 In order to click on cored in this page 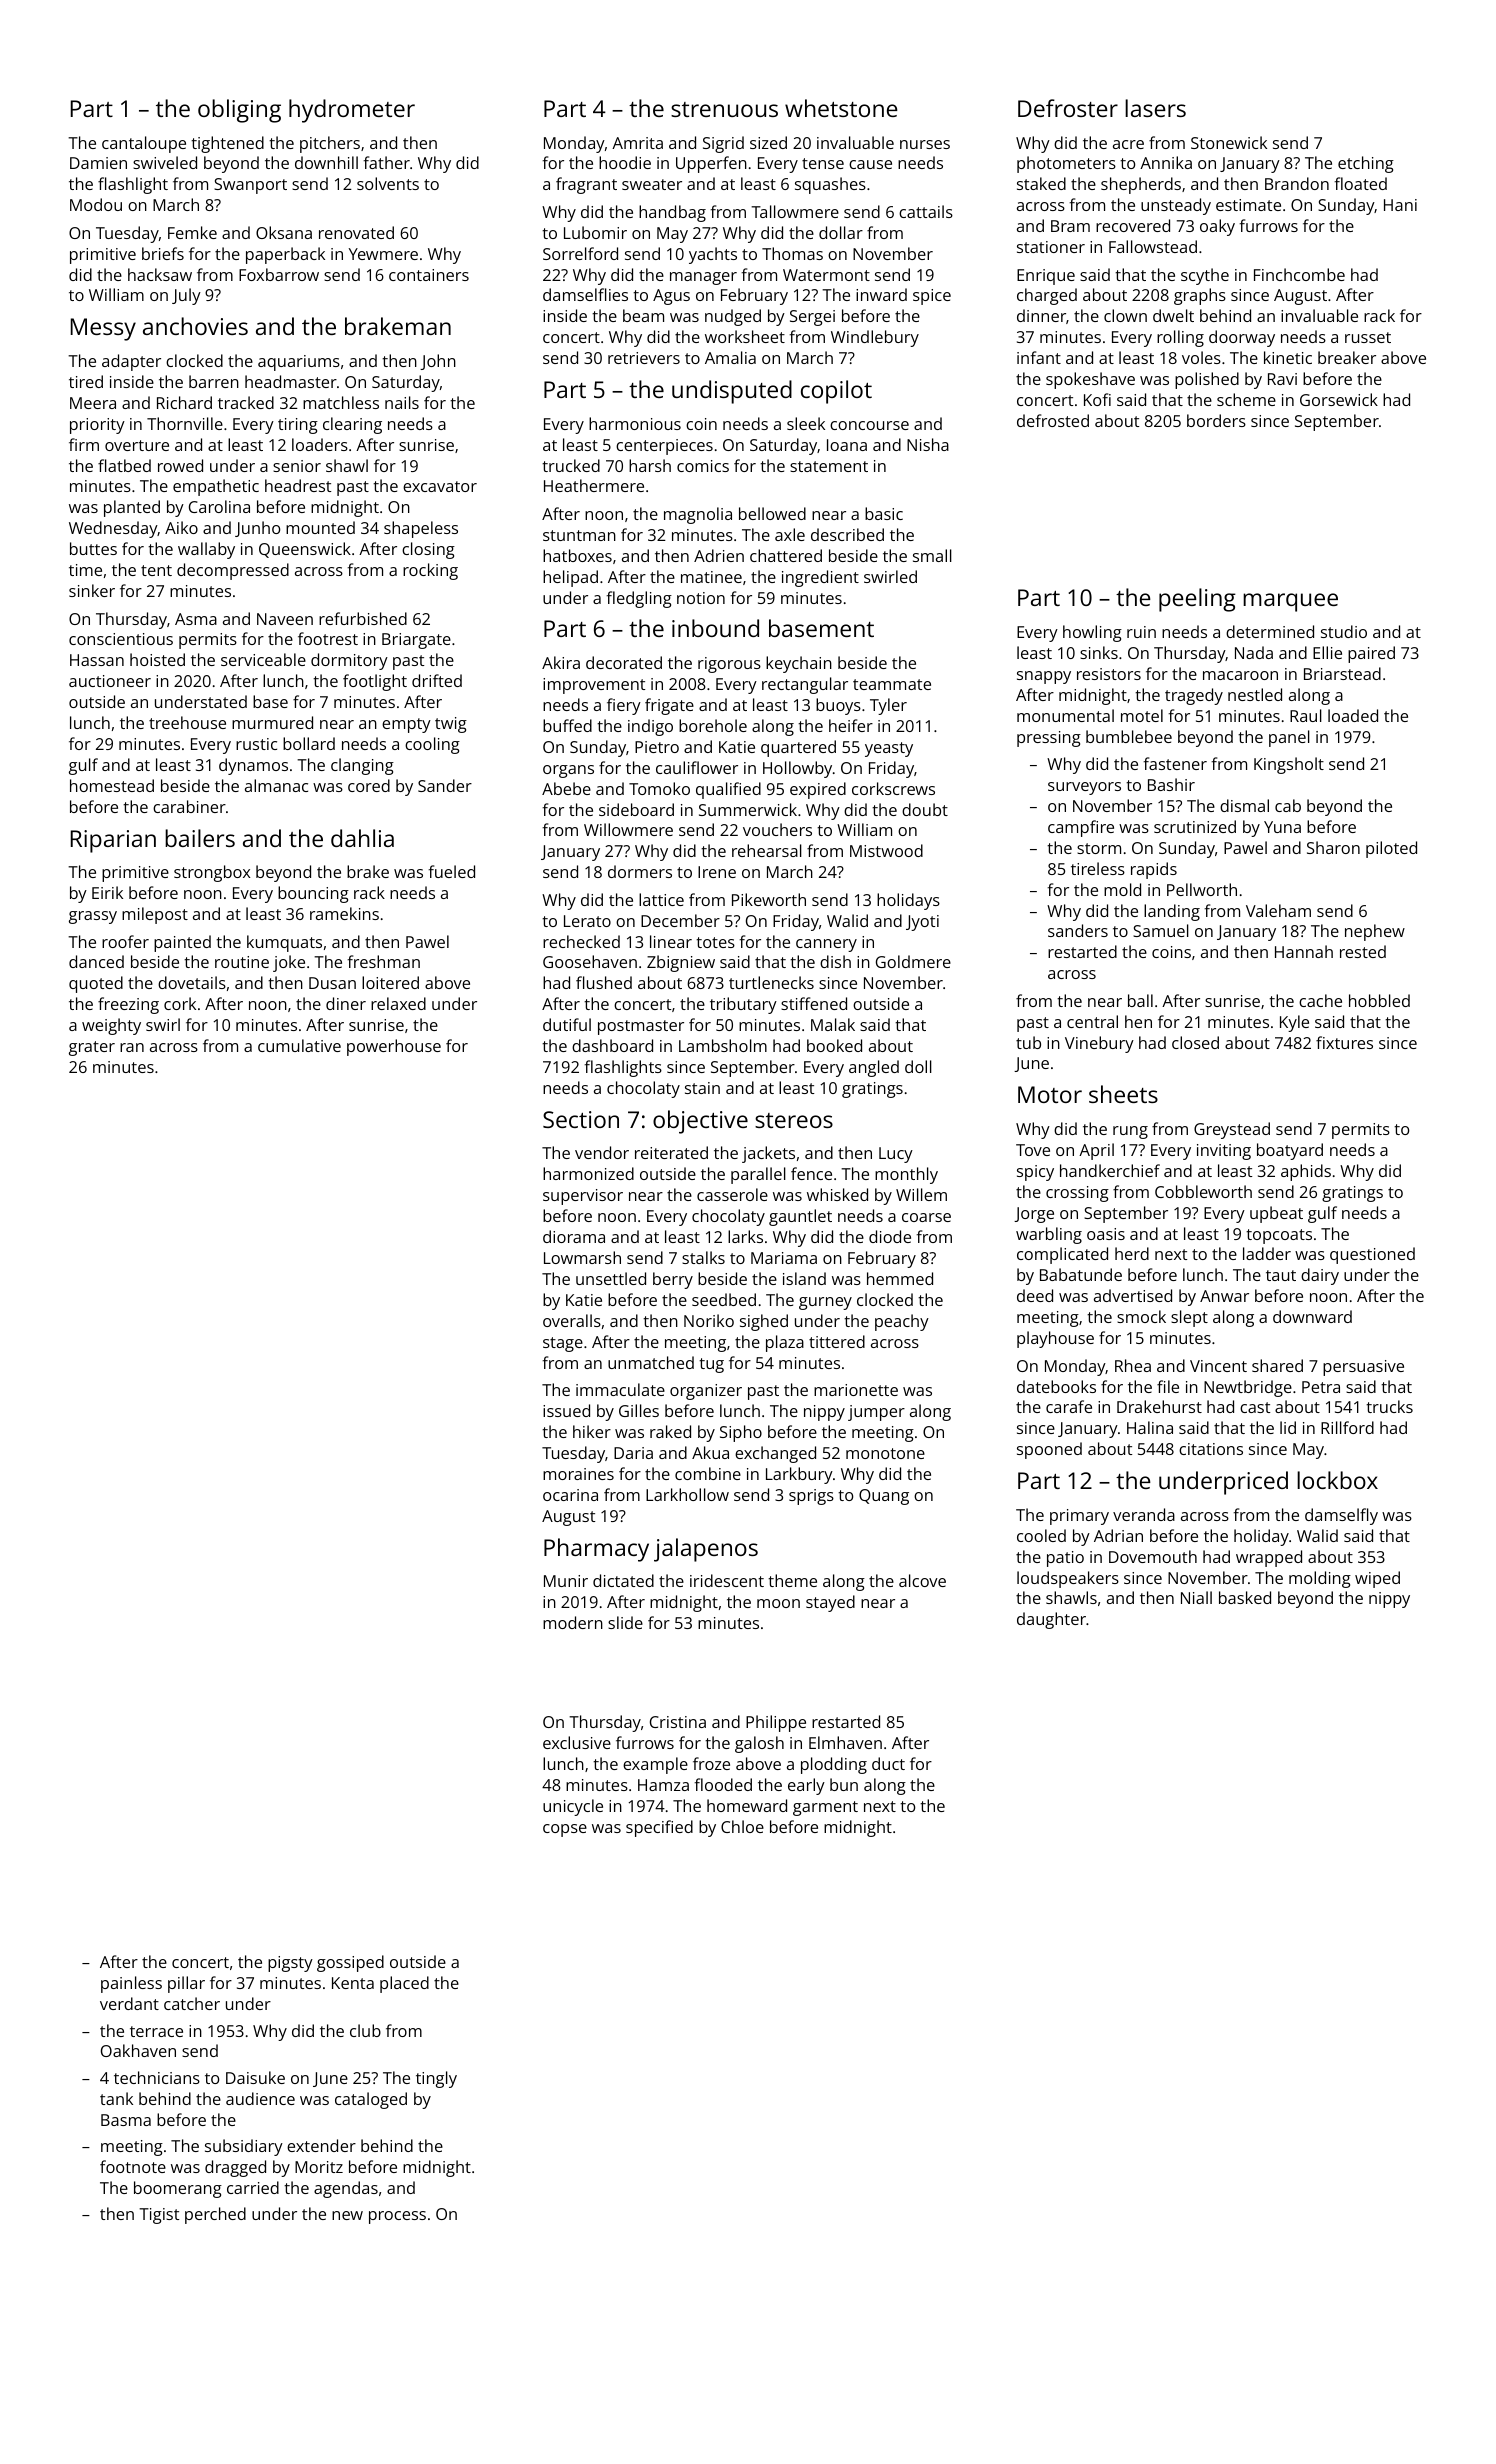, I will do `click(369, 785)`.
